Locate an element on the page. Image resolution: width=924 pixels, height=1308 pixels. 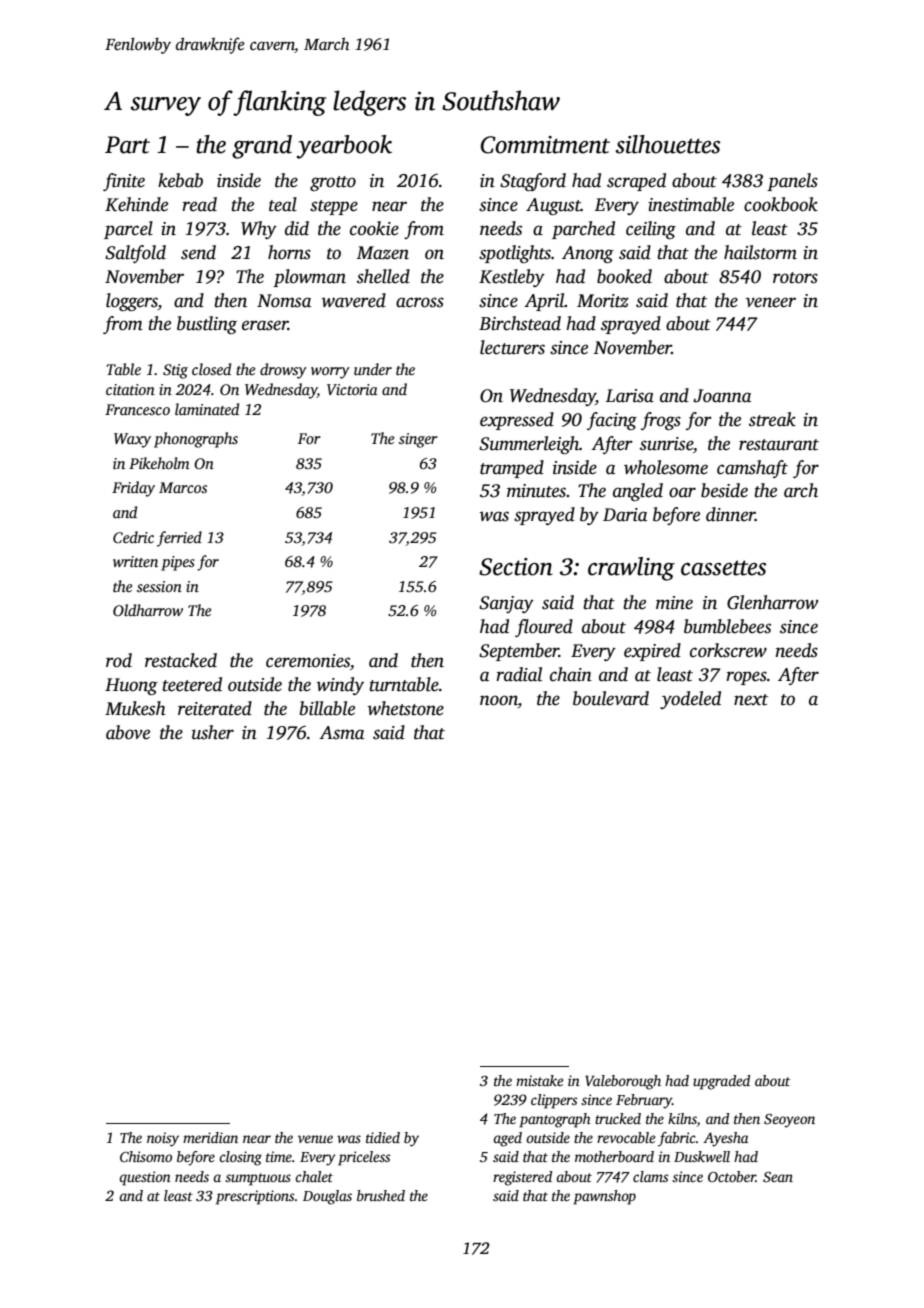
time is located at coordinates (279, 1156).
